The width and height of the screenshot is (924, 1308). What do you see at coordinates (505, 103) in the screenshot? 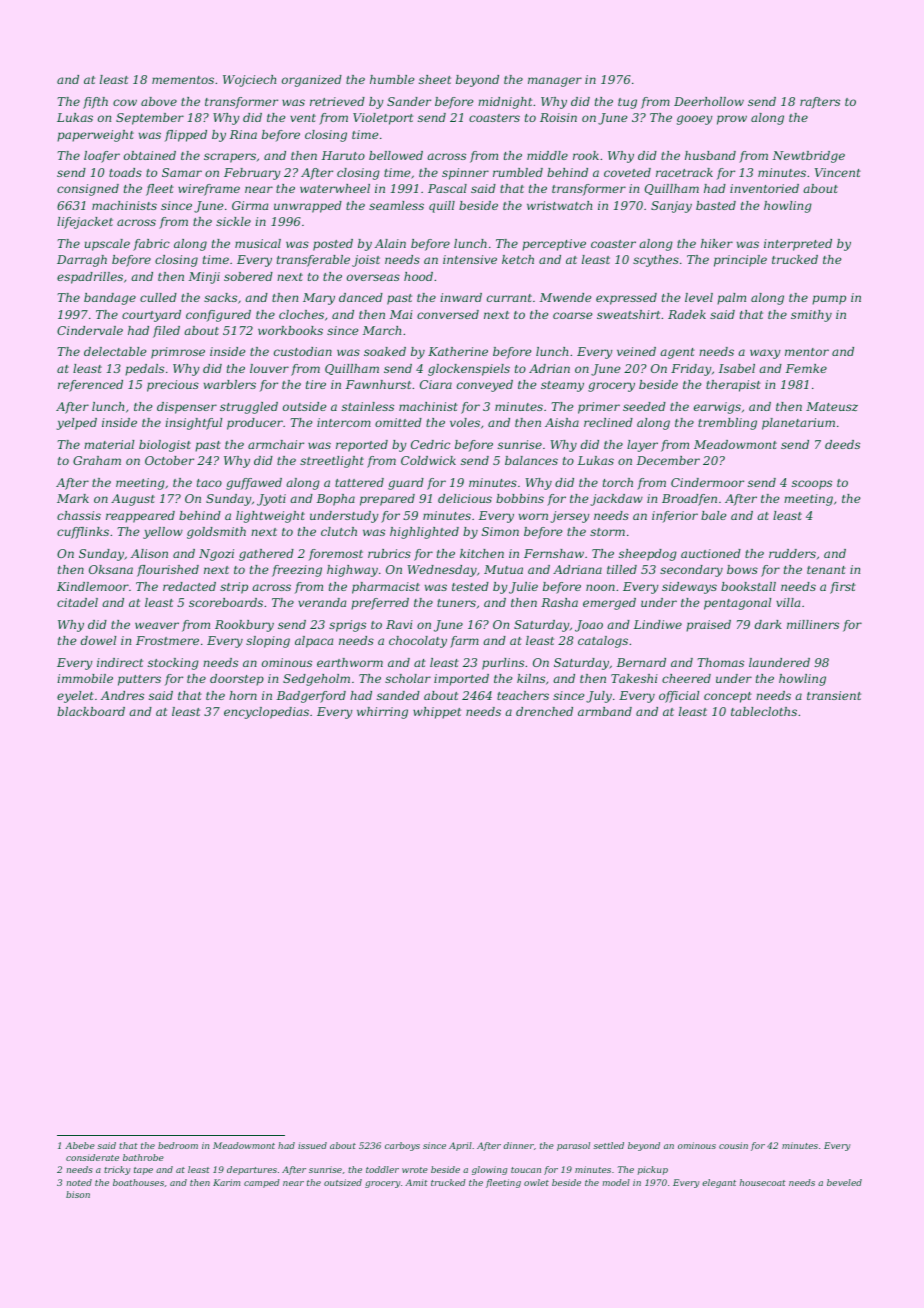
I see `midnight` at bounding box center [505, 103].
